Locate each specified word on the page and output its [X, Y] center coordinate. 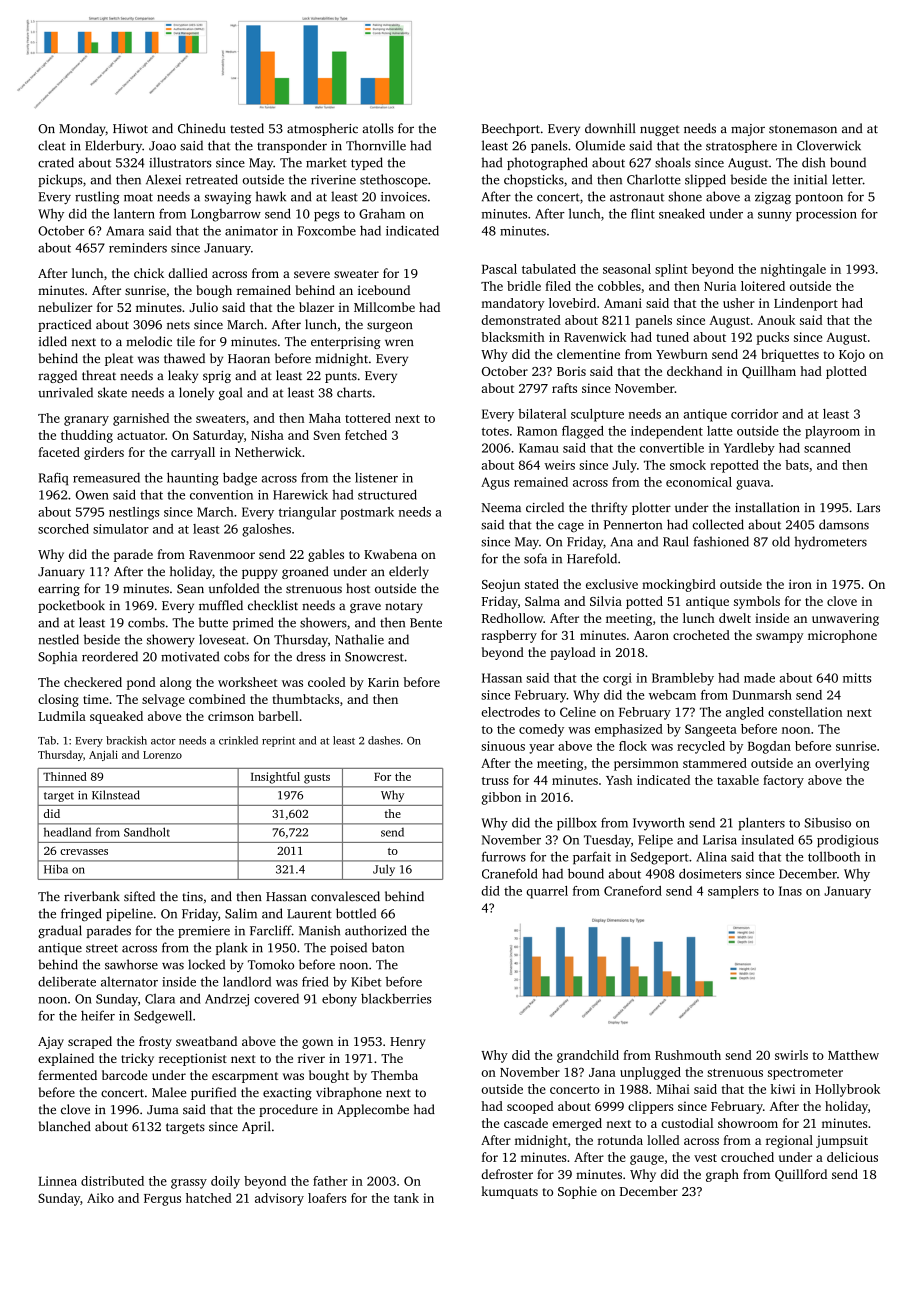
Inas [790, 891]
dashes [384, 740]
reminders [138, 247]
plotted [846, 372]
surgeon [390, 327]
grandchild [588, 1056]
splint [671, 270]
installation [767, 507]
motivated [190, 656]
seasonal [627, 269]
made [759, 678]
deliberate [67, 981]
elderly [409, 572]
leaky [183, 376]
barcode [124, 1075]
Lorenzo [162, 755]
